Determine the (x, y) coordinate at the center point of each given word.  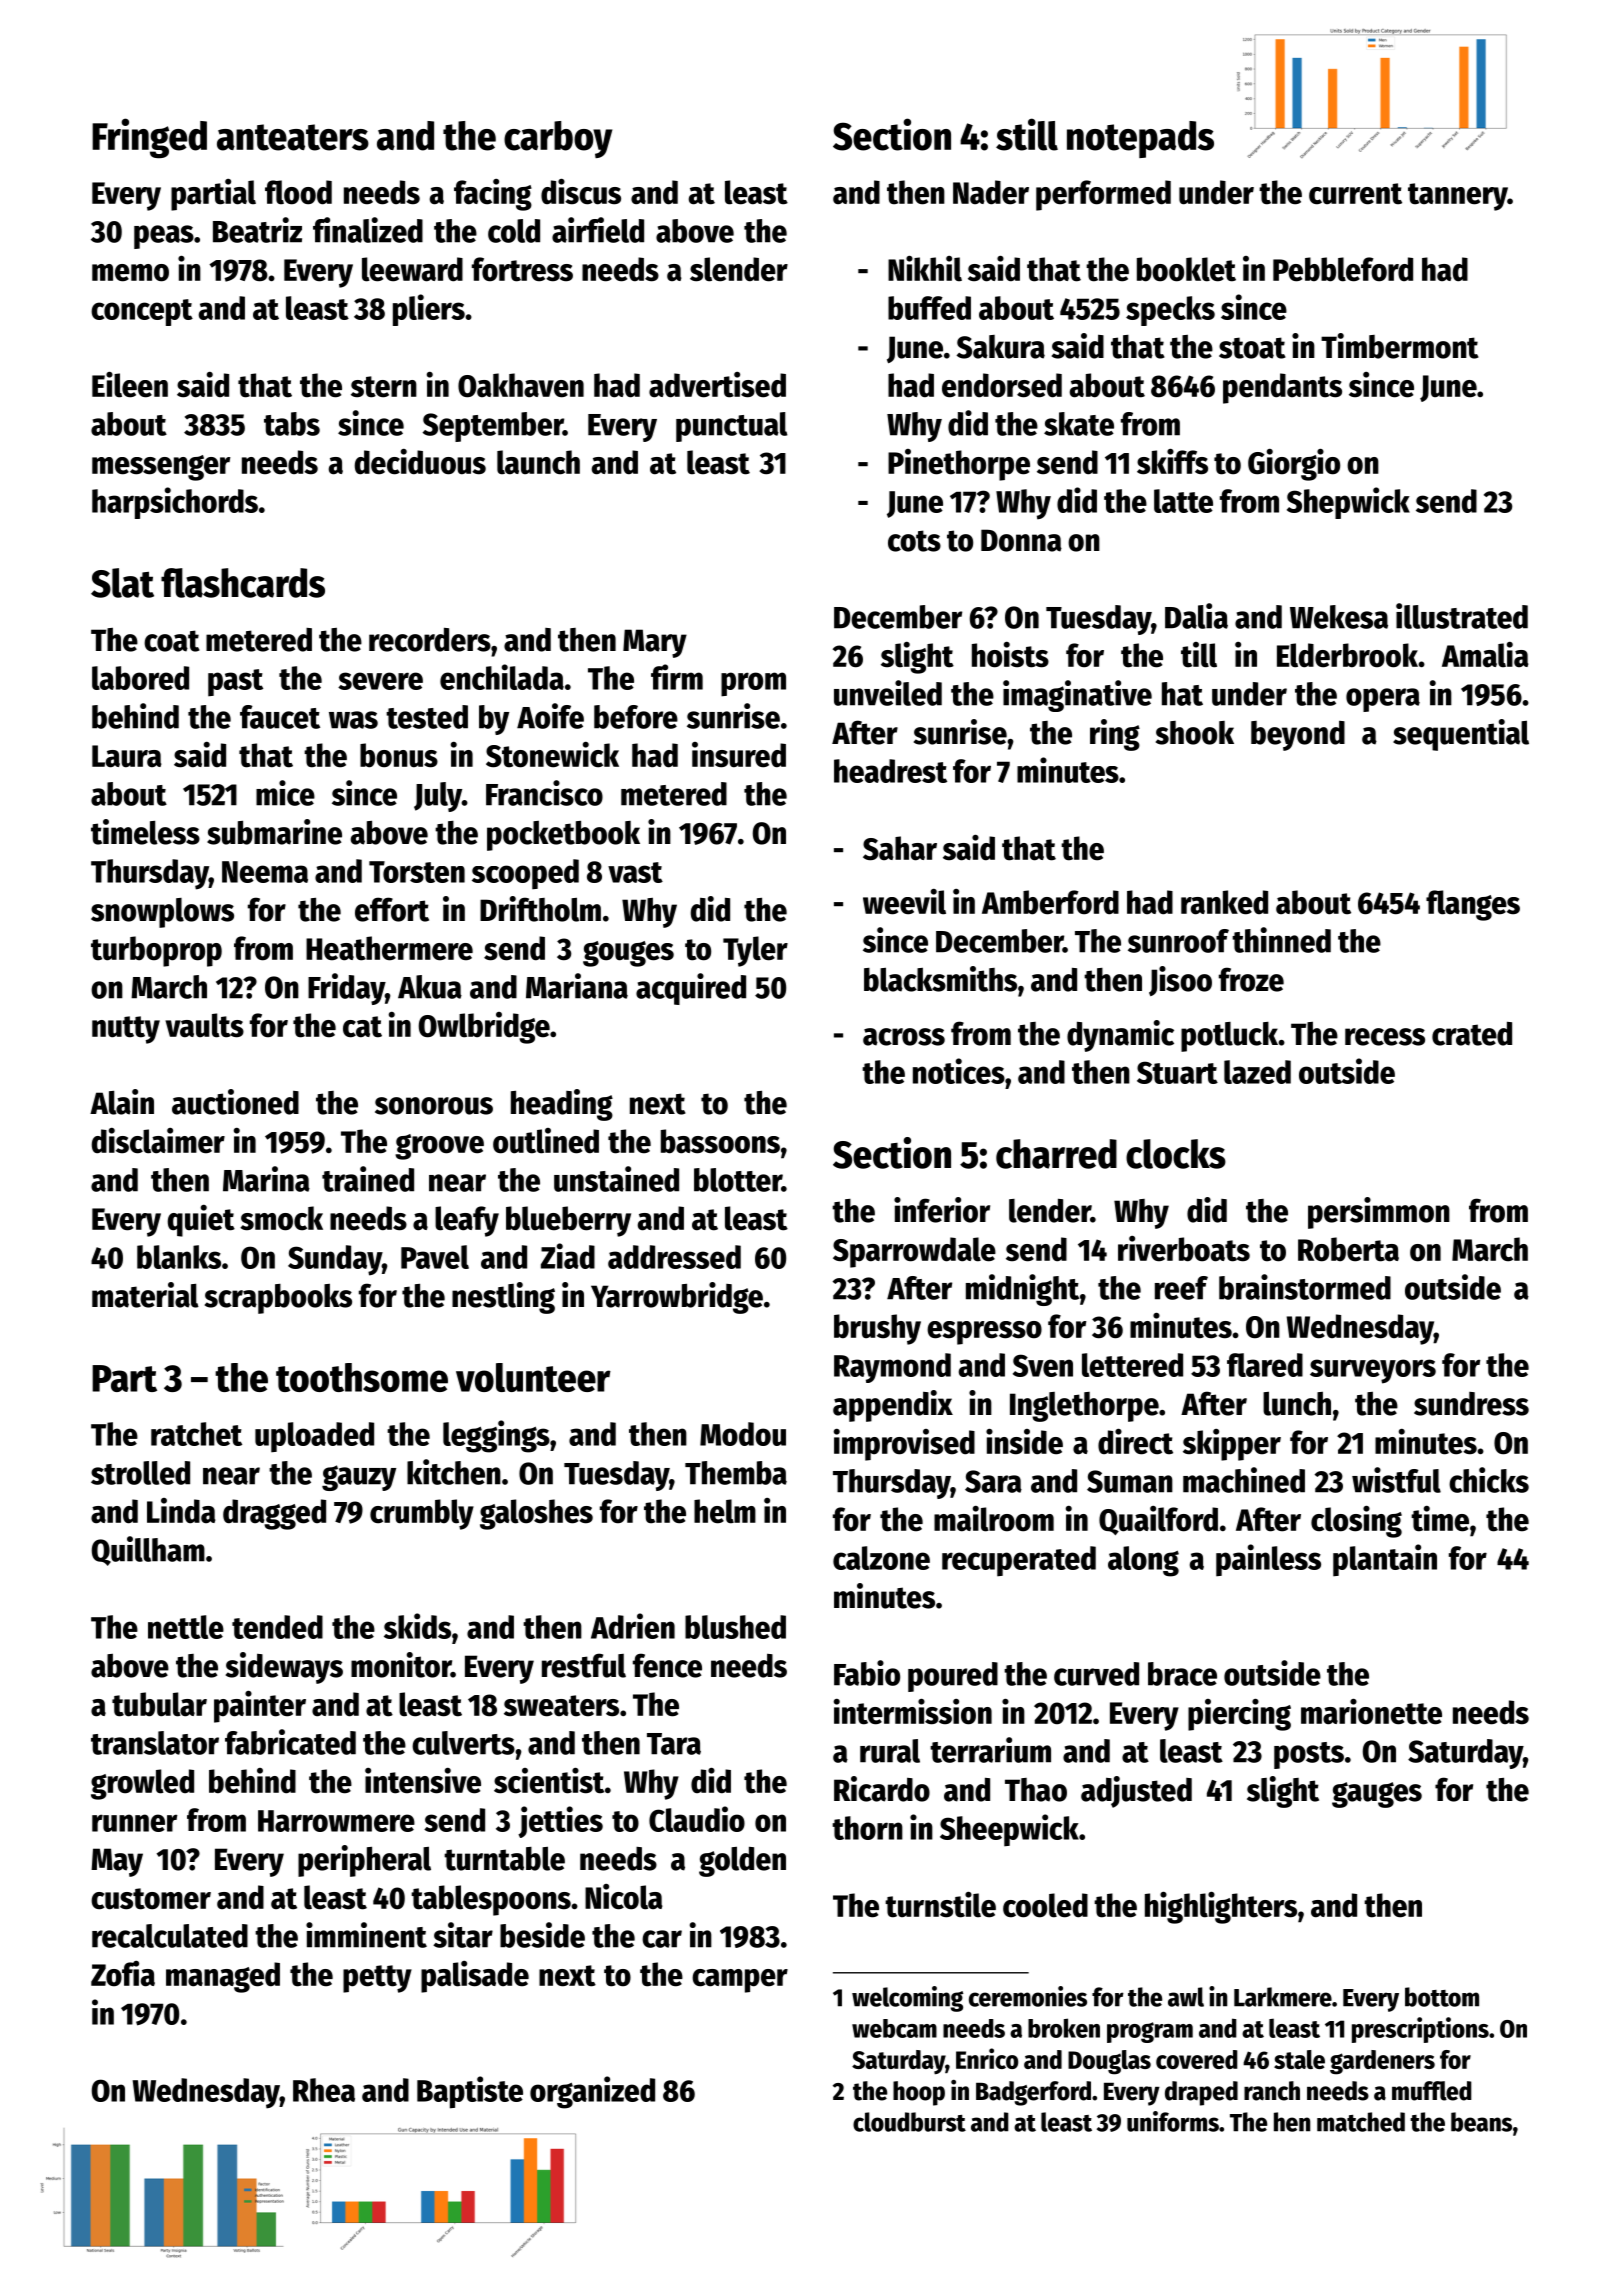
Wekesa (1339, 617)
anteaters (293, 137)
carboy (558, 139)
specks (1170, 311)
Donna (1021, 540)
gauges (1377, 1795)
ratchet (196, 1434)
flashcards (243, 583)
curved (1096, 1674)
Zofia (123, 1974)
